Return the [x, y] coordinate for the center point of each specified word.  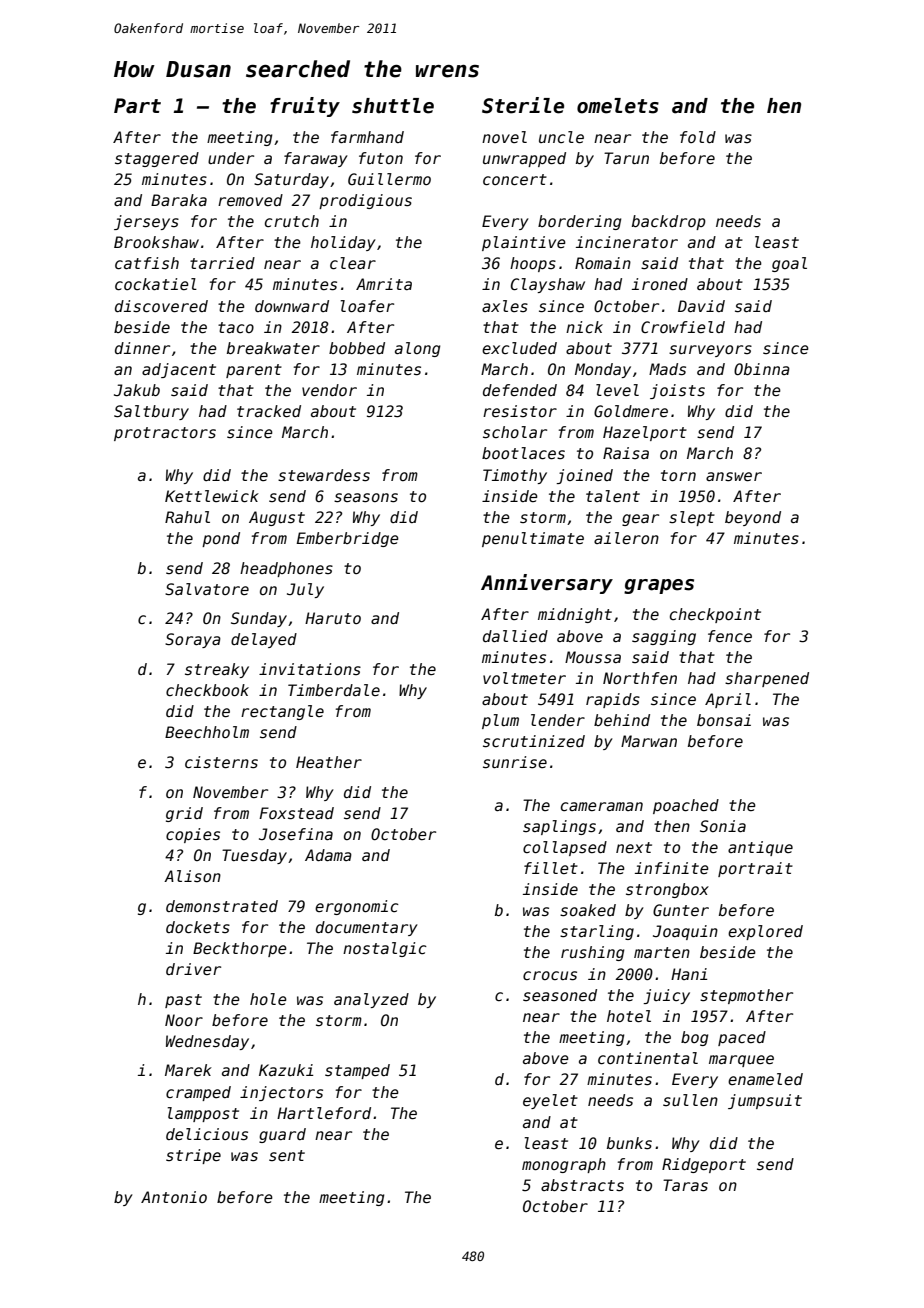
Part [137, 106]
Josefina [296, 834]
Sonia [723, 826]
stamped [357, 1071]
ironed [660, 284]
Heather [329, 762]
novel [504, 137]
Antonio [174, 1197]
